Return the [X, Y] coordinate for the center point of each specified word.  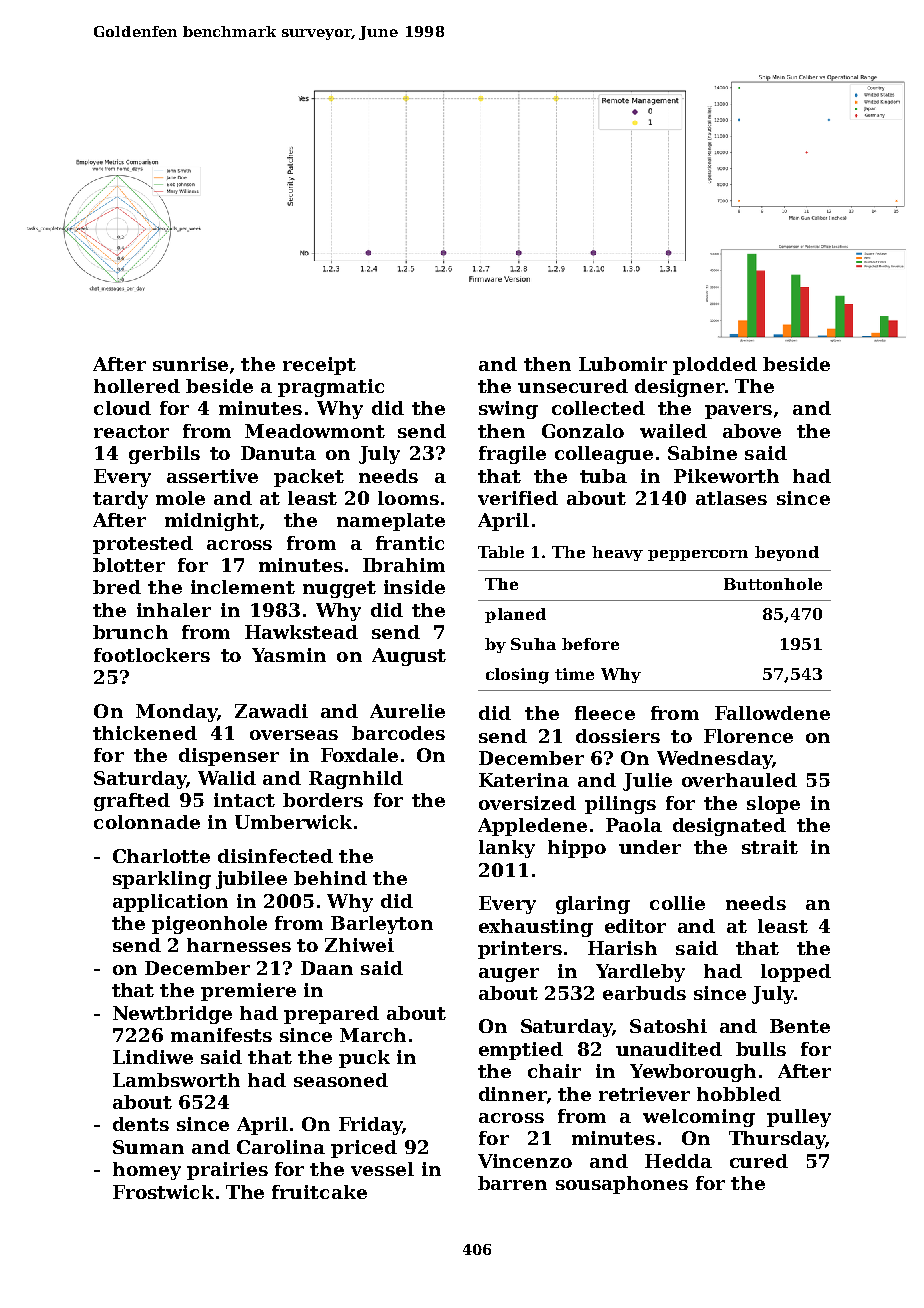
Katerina [524, 780]
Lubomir [623, 364]
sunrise [190, 364]
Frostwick [163, 1192]
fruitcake [319, 1192]
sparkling [162, 880]
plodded [715, 366]
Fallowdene [772, 713]
